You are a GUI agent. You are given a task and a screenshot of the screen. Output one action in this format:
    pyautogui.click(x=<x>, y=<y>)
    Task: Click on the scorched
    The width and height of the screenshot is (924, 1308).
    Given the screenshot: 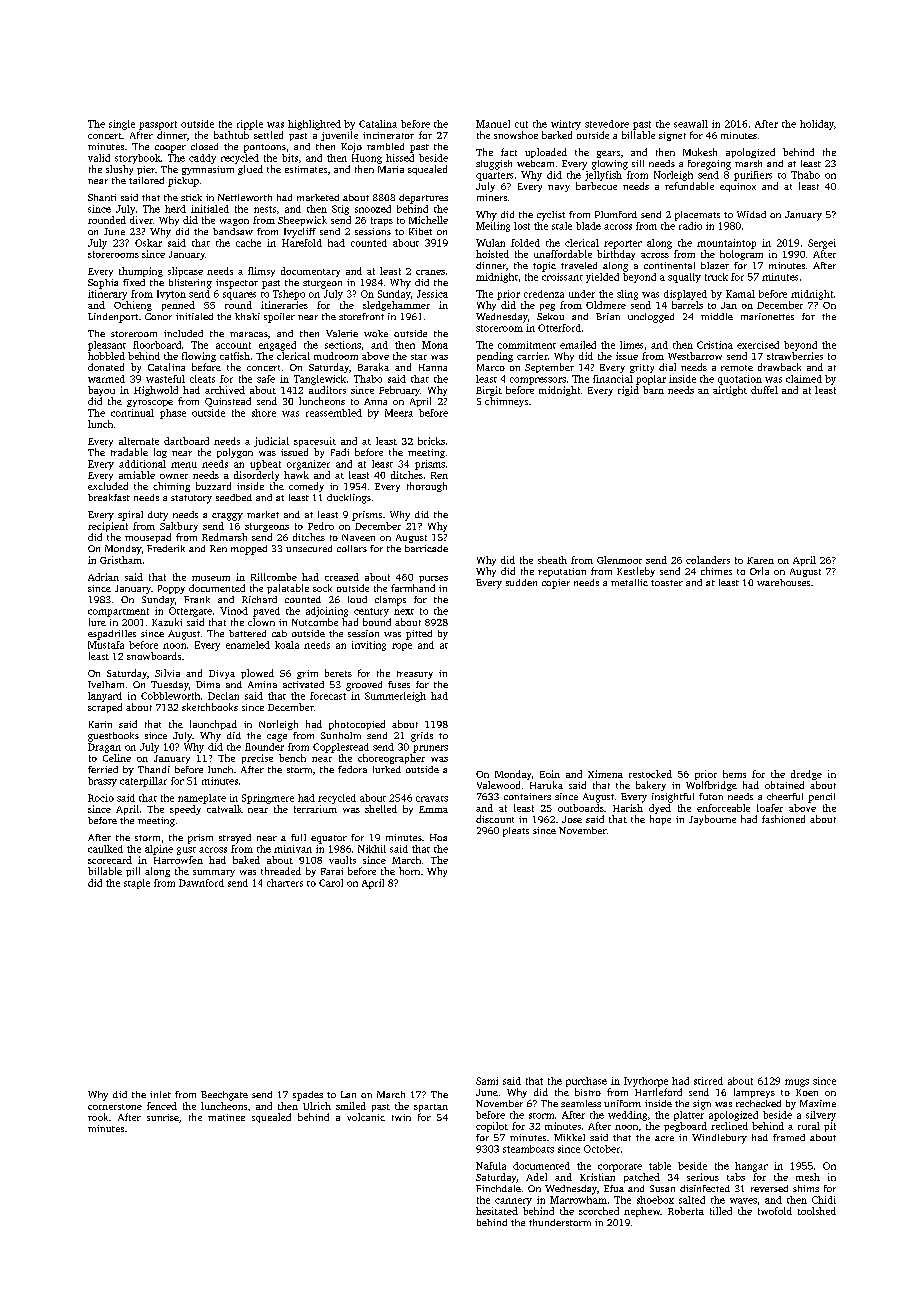 What is the action you would take?
    pyautogui.click(x=599, y=1211)
